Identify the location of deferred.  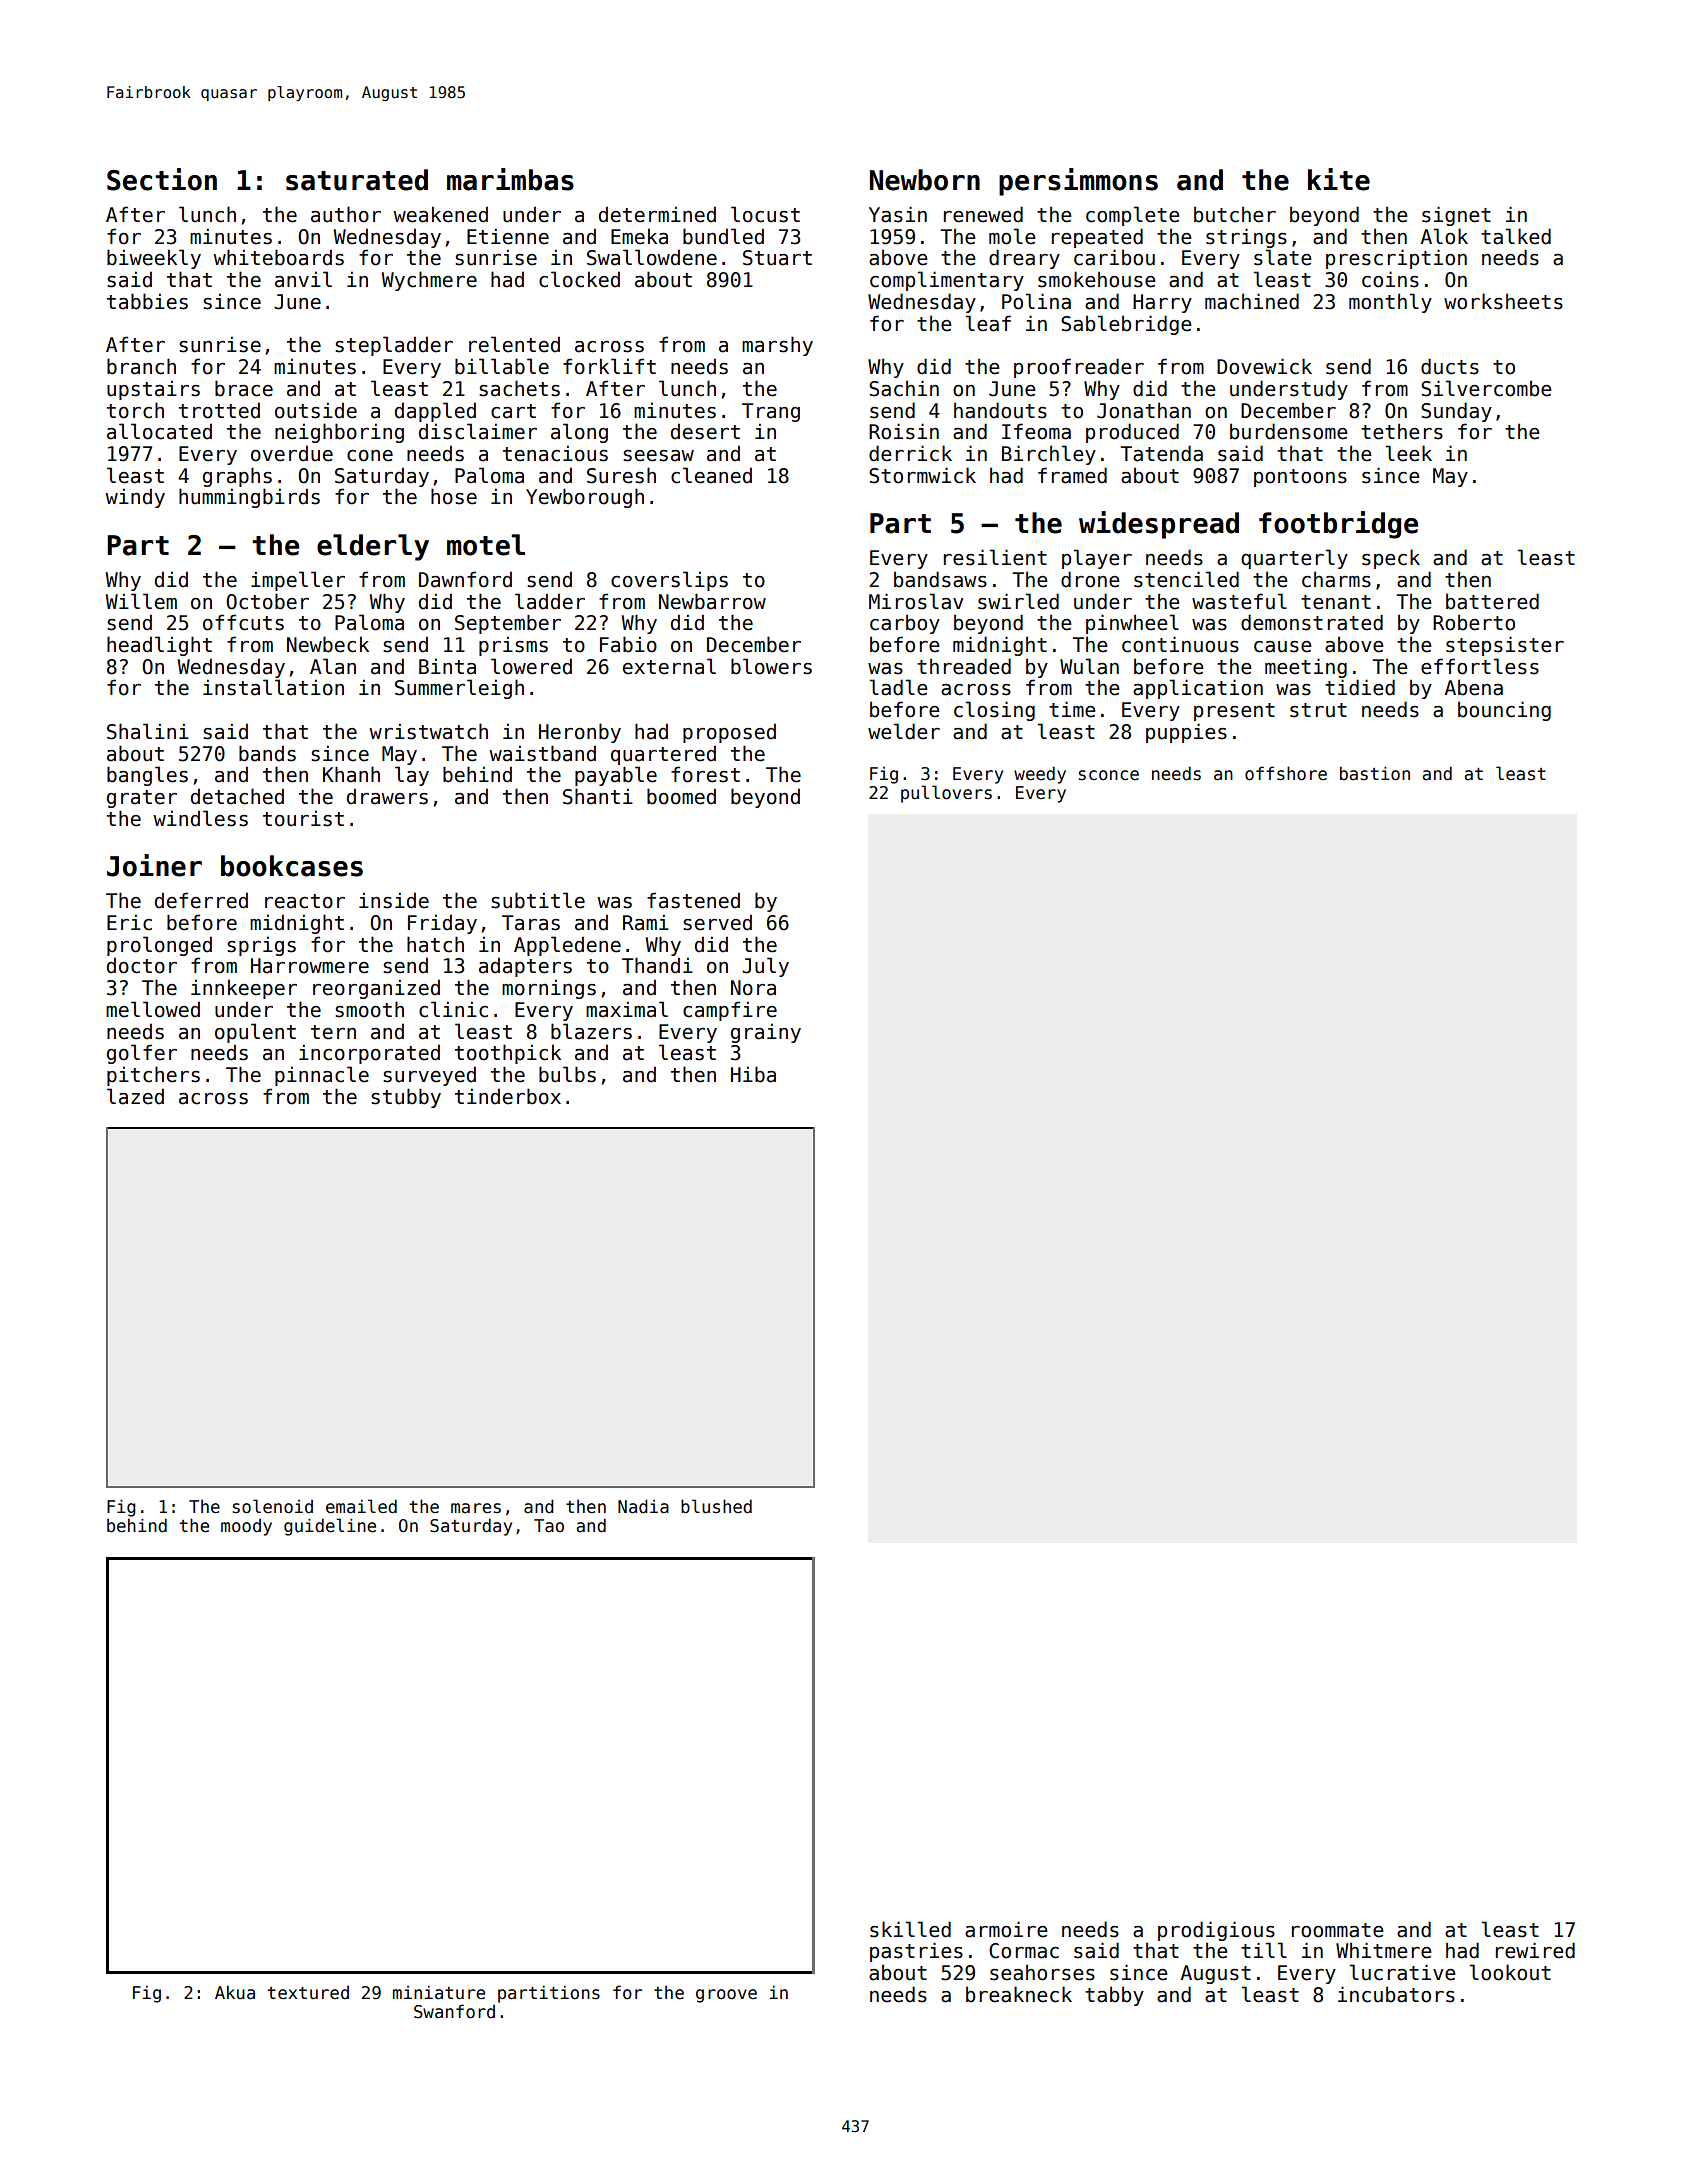
(201, 900).
